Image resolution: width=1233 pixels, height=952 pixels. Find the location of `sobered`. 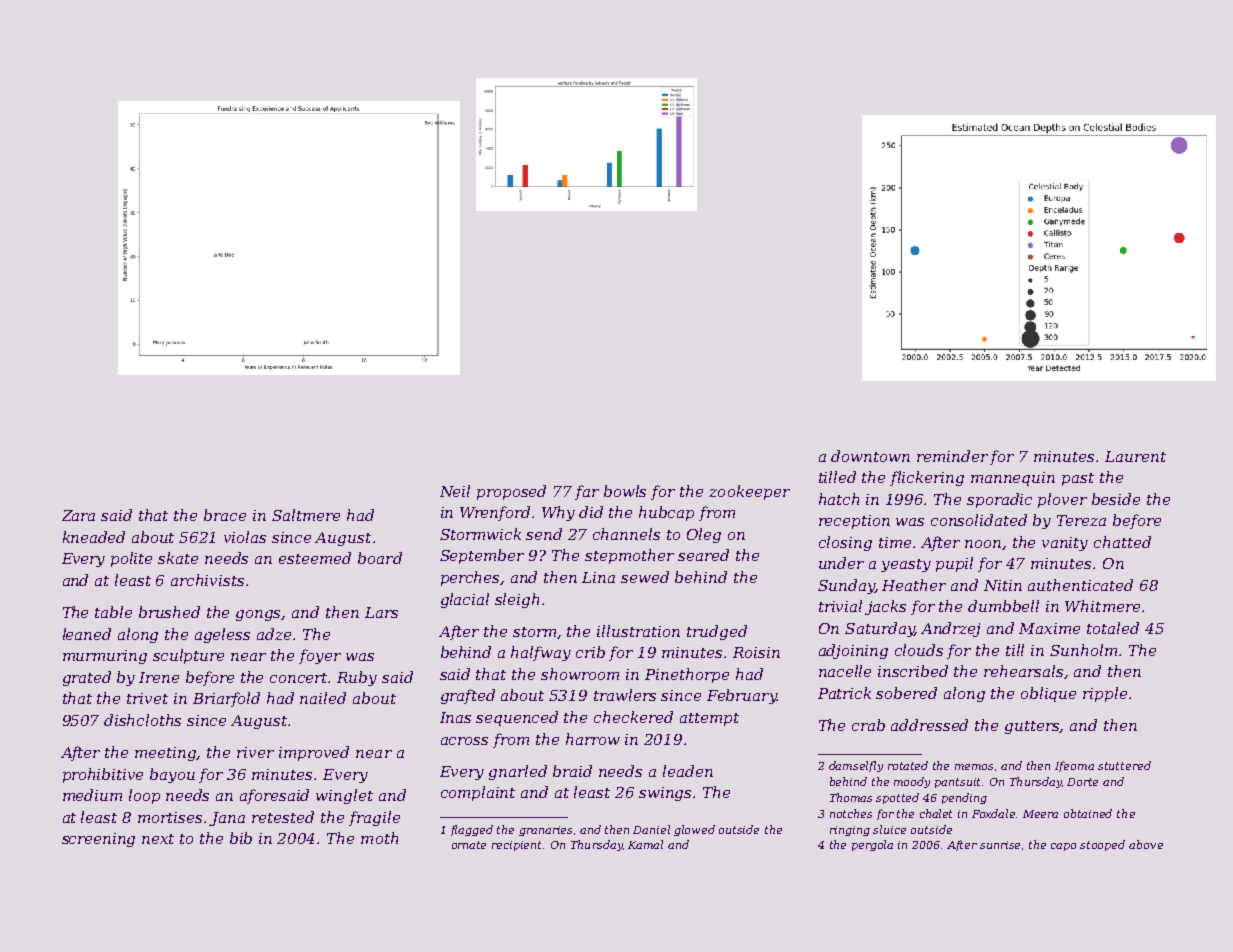

sobered is located at coordinates (906, 693).
